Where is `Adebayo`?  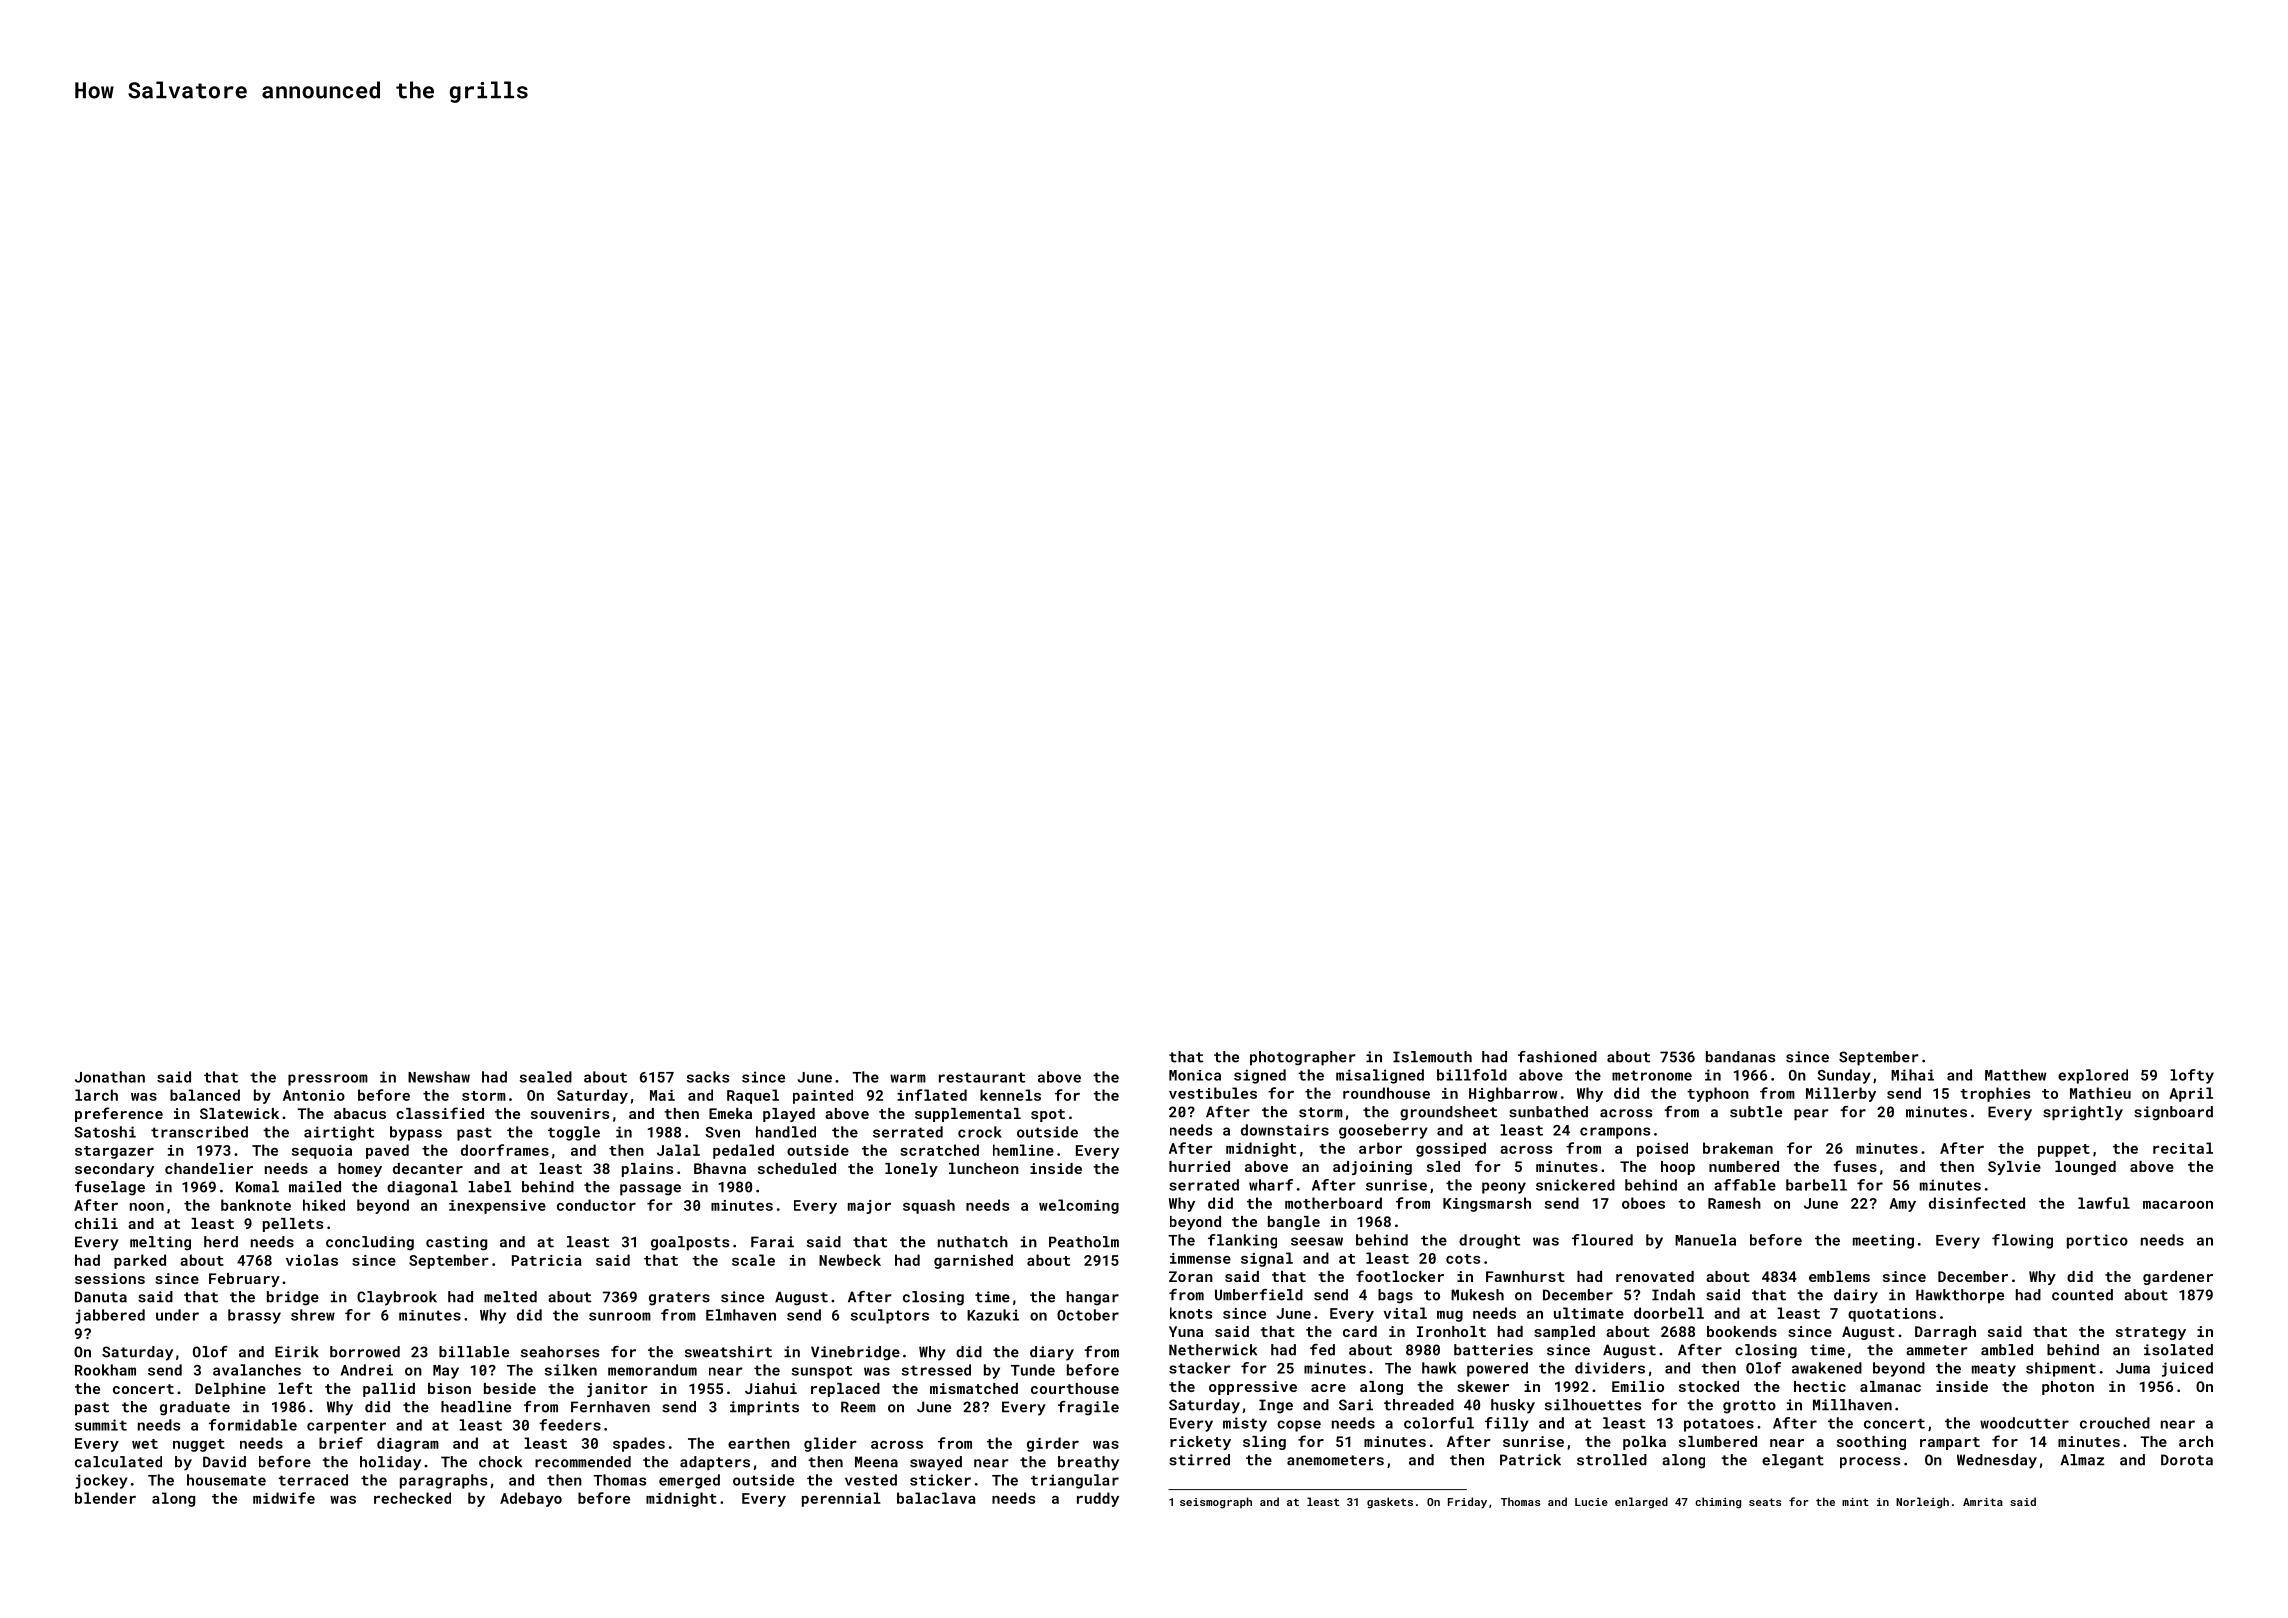 Adebayo is located at coordinates (531, 1499).
